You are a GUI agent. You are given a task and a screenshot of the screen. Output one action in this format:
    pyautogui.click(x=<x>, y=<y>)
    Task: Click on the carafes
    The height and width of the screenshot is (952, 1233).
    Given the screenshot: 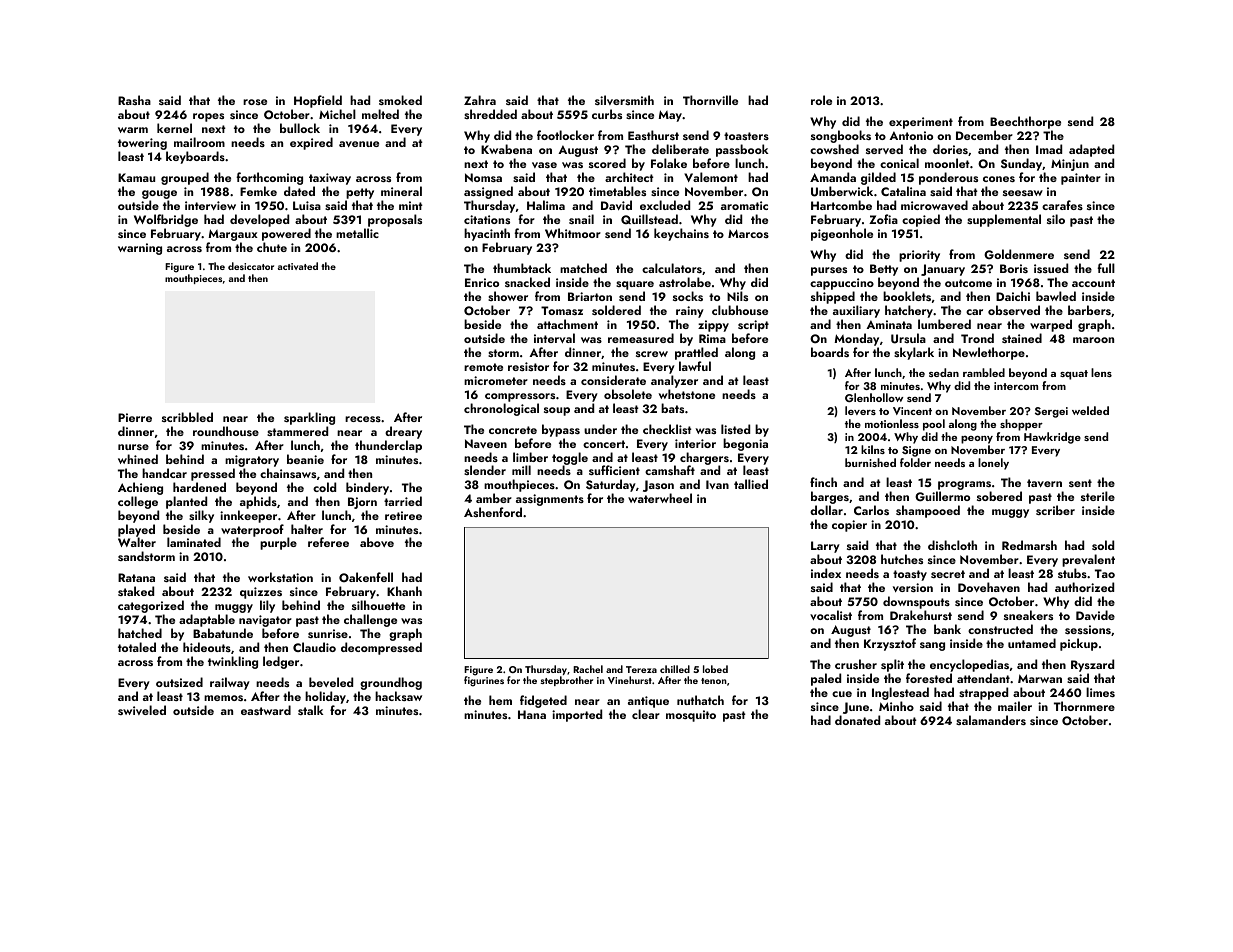 What is the action you would take?
    pyautogui.click(x=1062, y=205)
